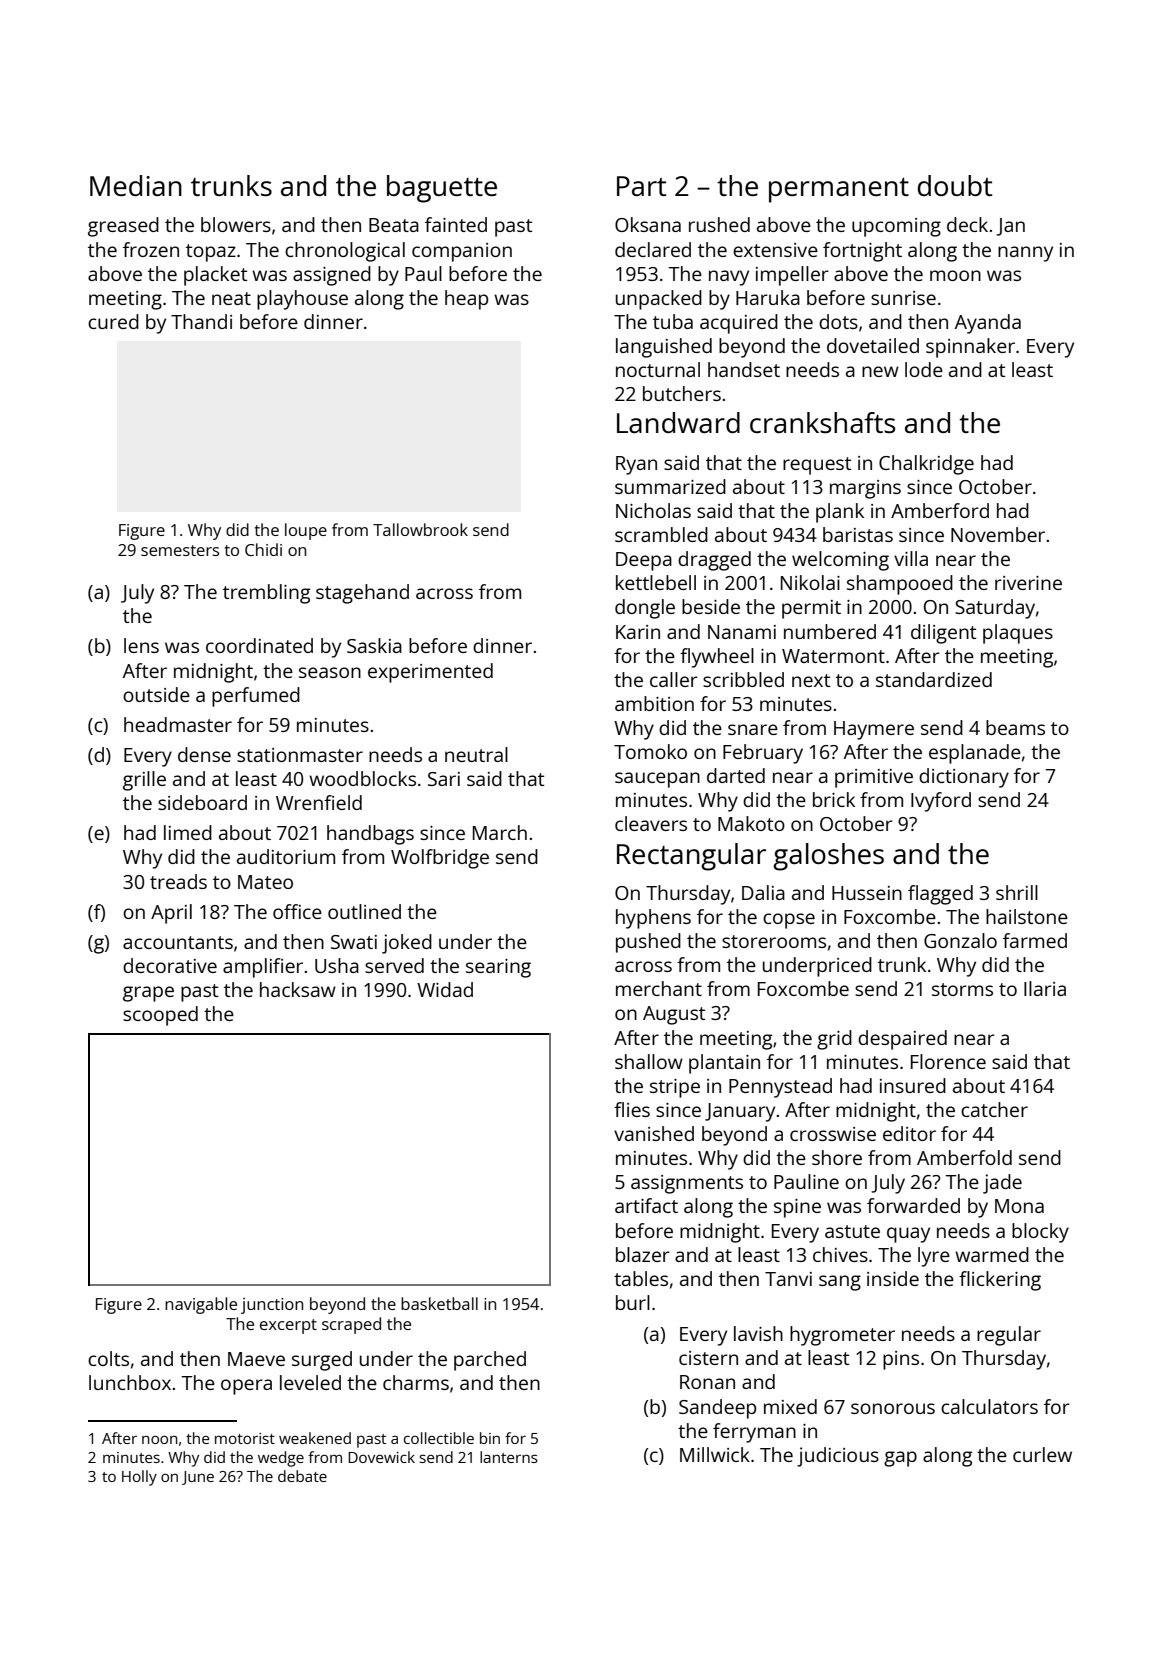  Describe the element at coordinates (632, 1109) in the screenshot. I see `flies` at that location.
